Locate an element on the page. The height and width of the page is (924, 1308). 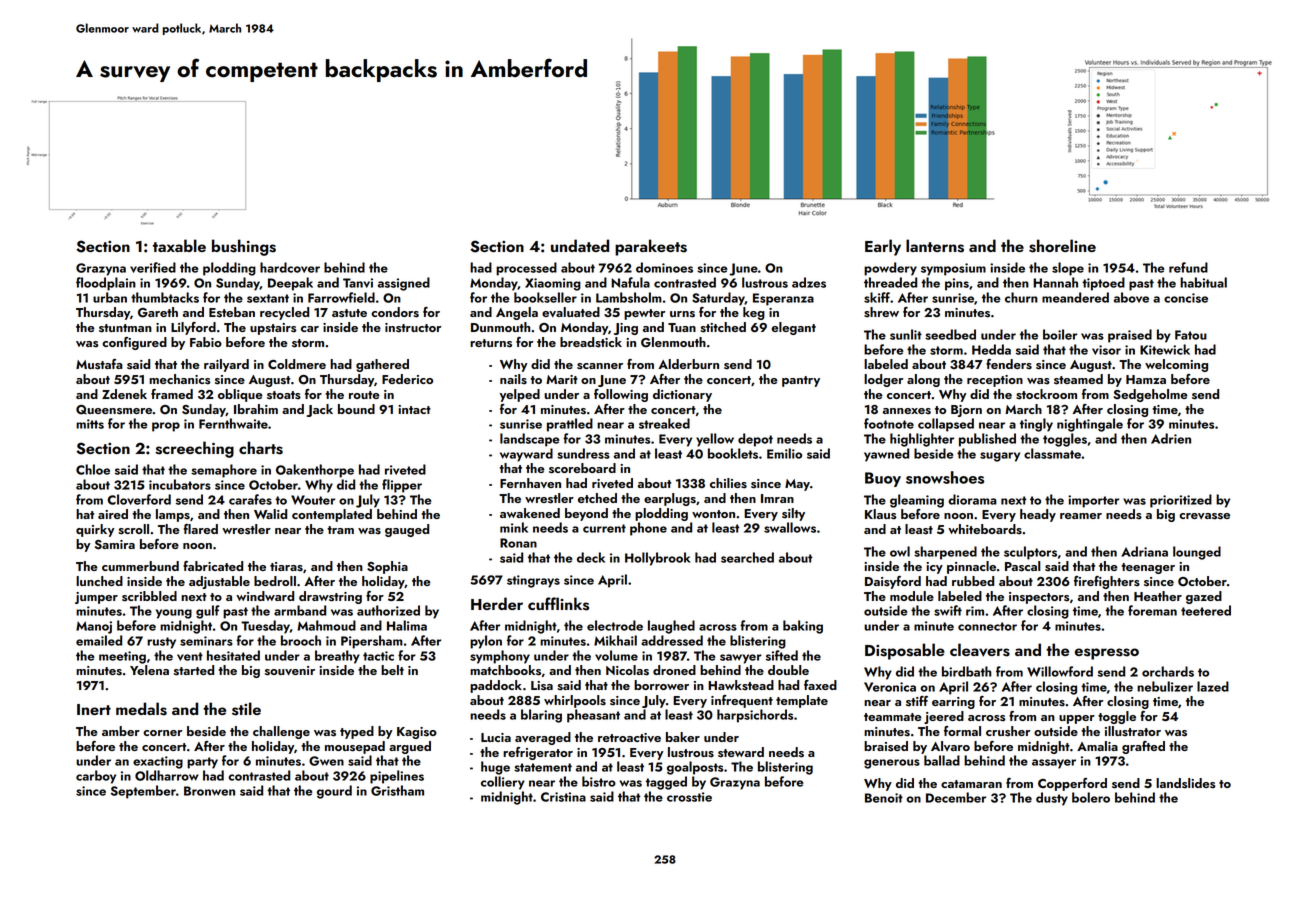
scanner is located at coordinates (600, 366).
